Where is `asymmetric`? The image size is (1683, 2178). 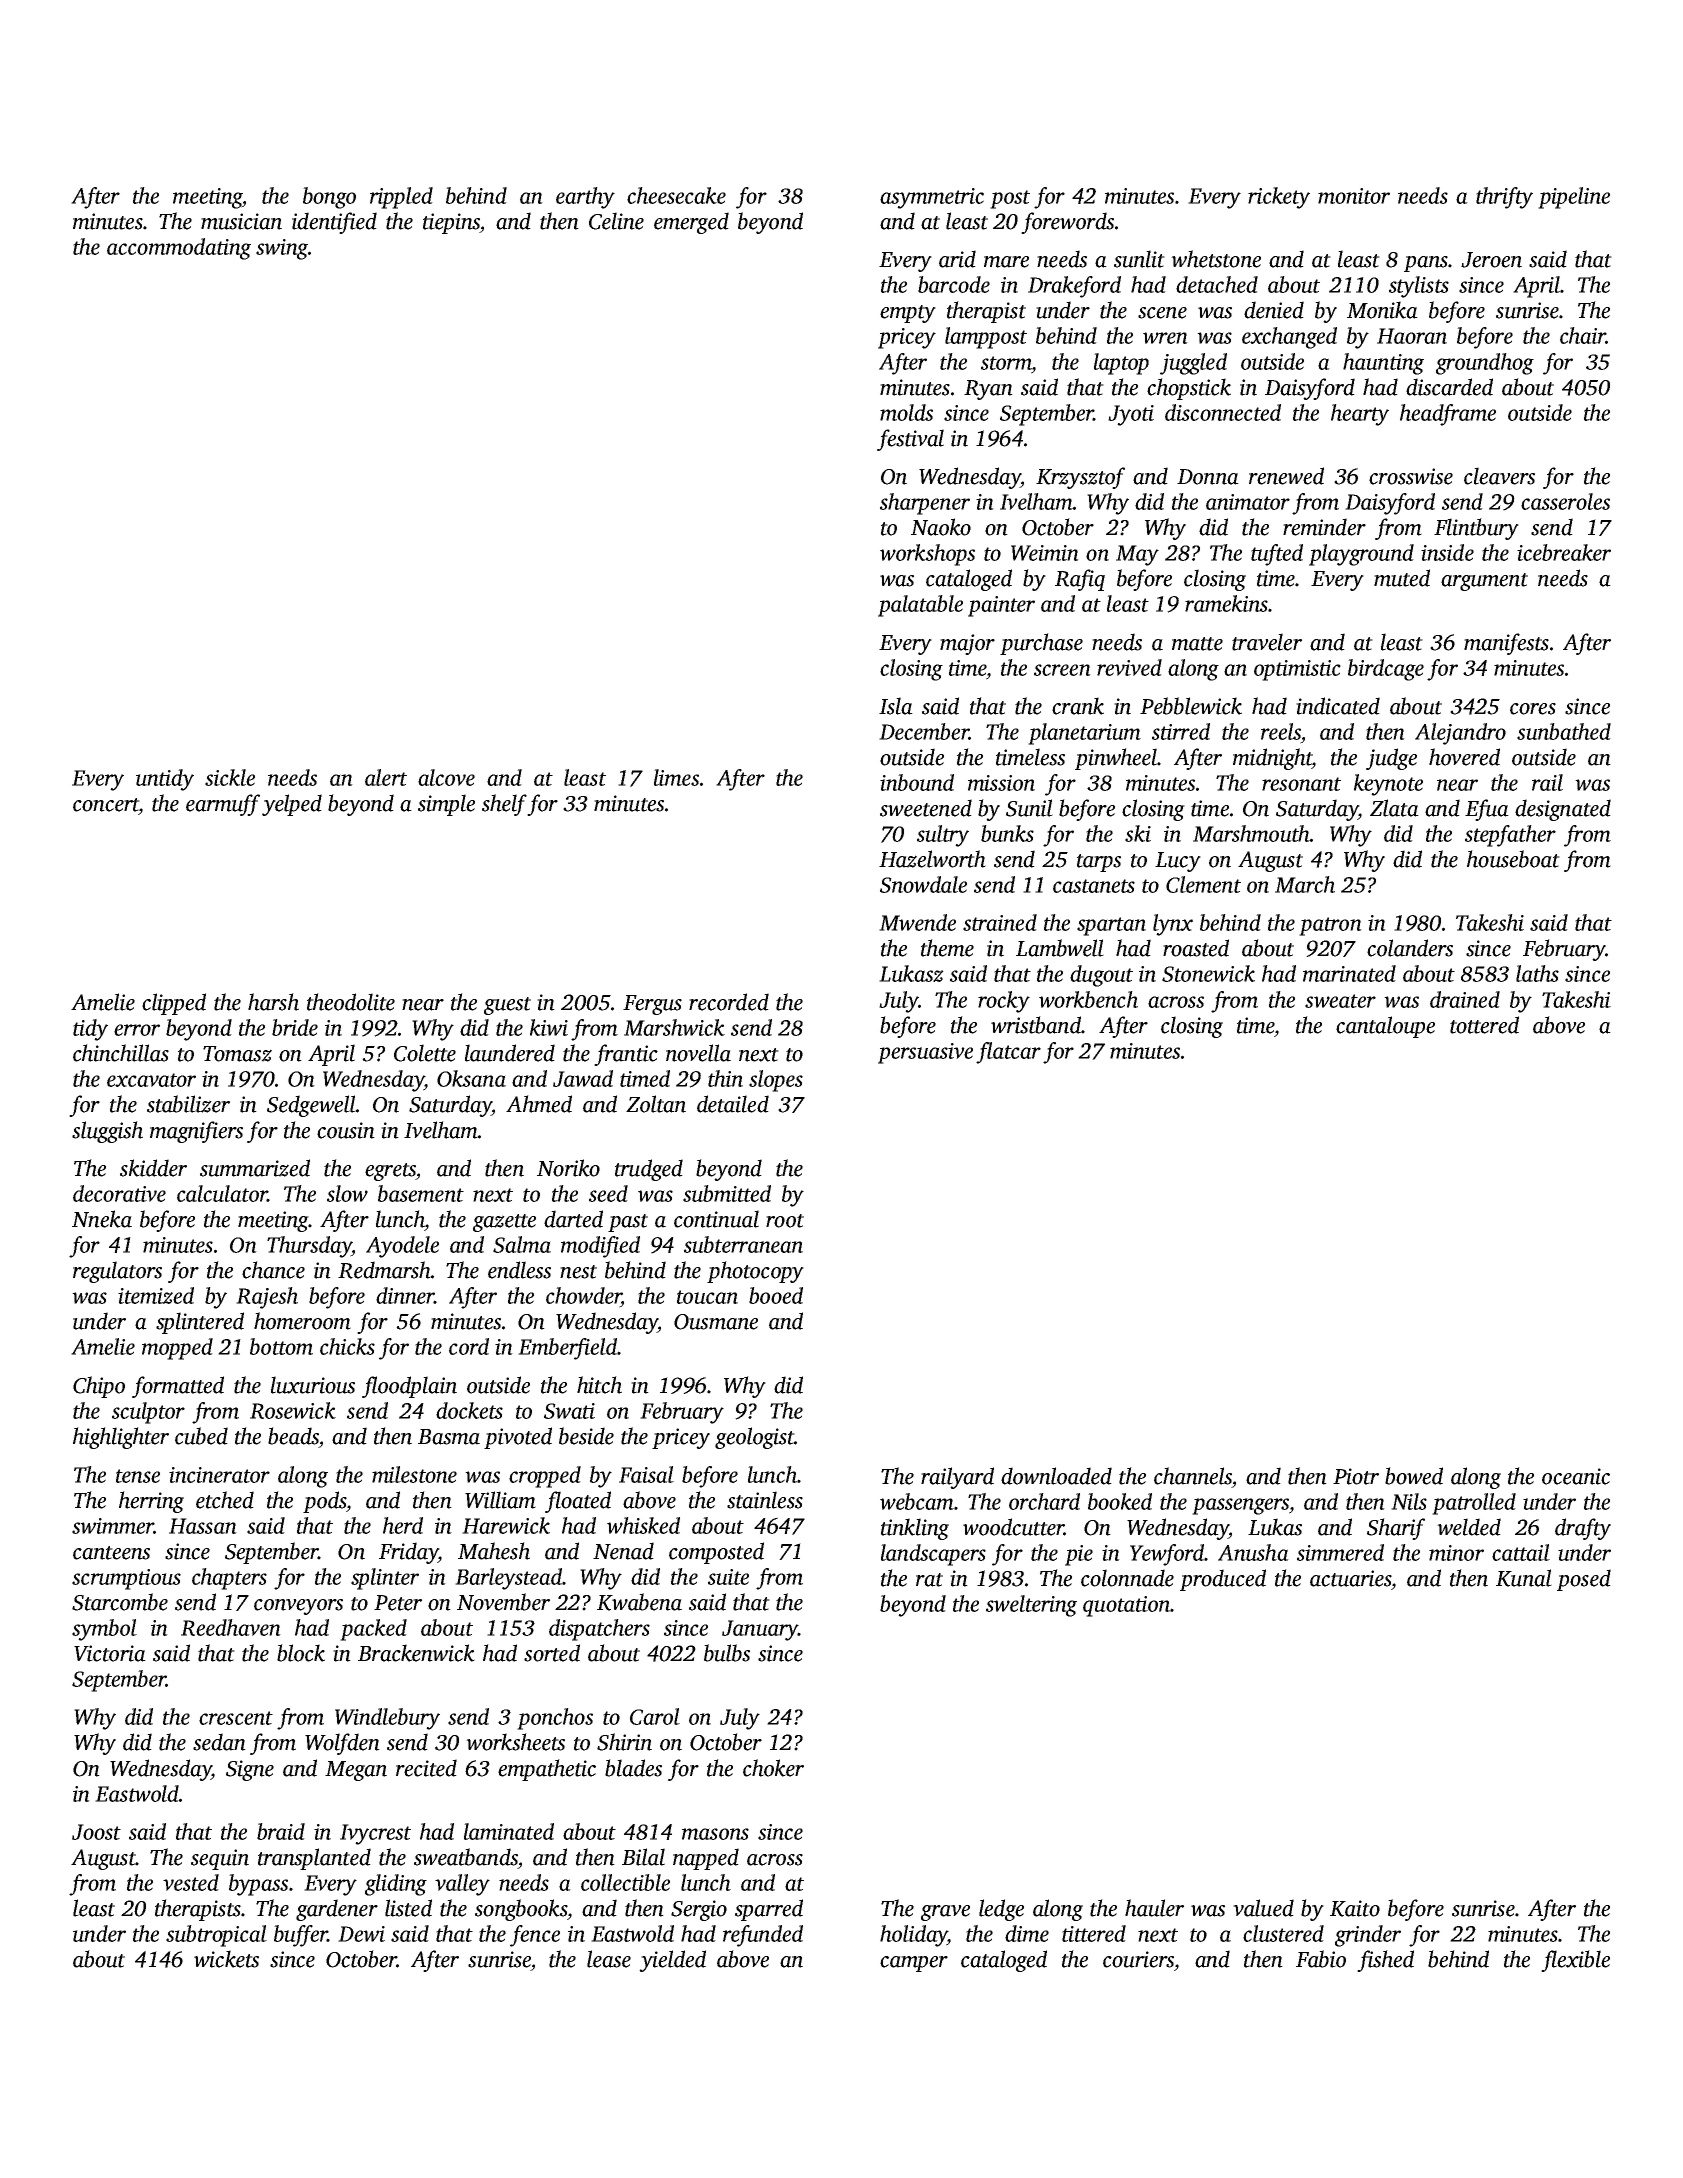 asymmetric is located at coordinates (932, 198).
